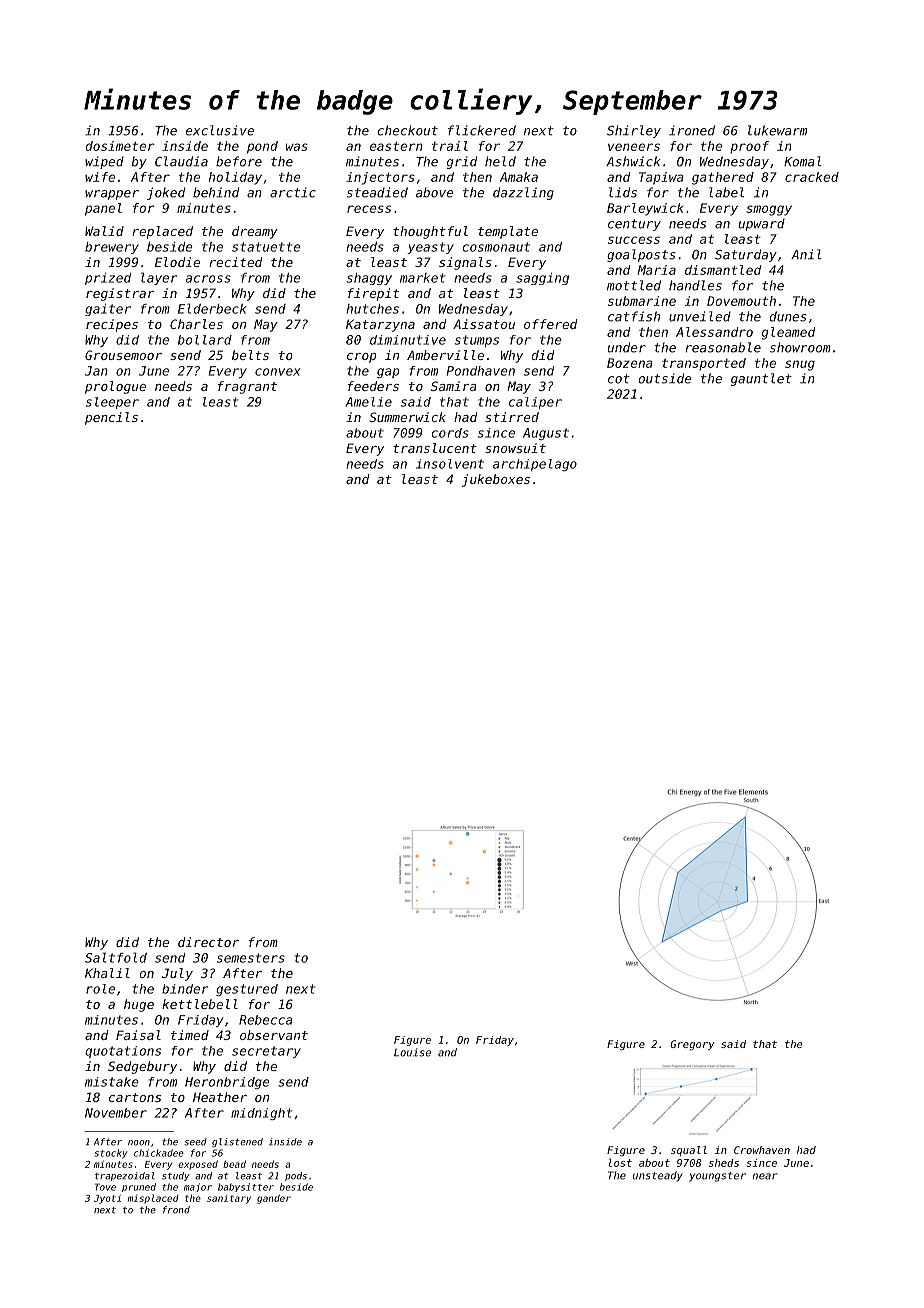 The height and width of the screenshot is (1308, 924). I want to click on lukewarm, so click(777, 130).
